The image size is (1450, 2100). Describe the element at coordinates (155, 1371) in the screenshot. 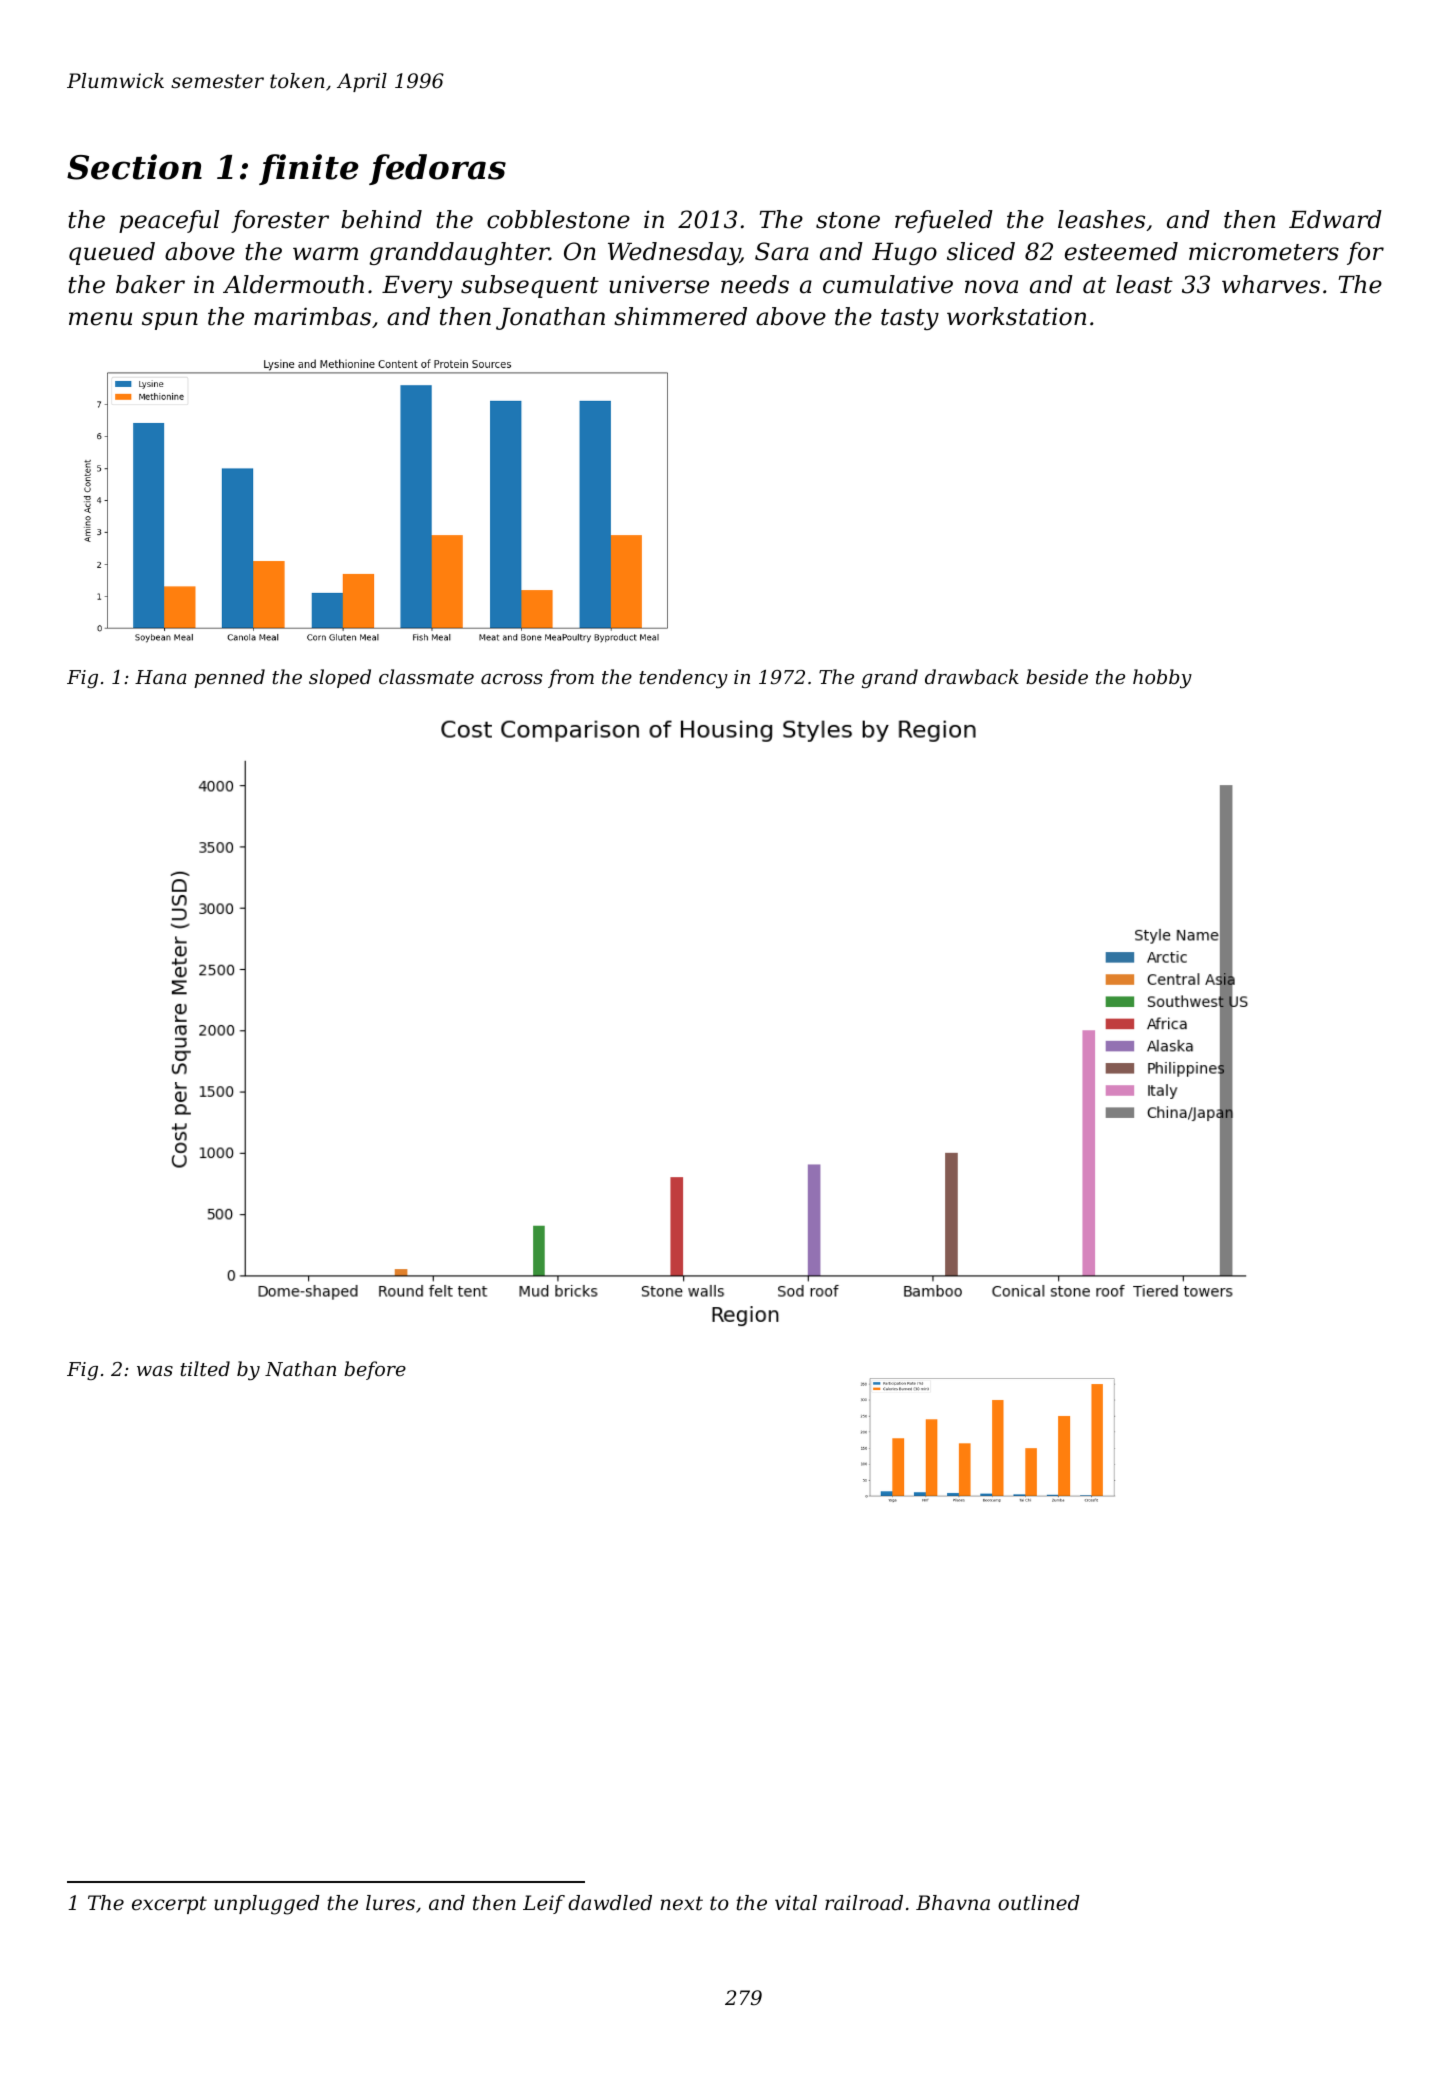

I see `was` at that location.
